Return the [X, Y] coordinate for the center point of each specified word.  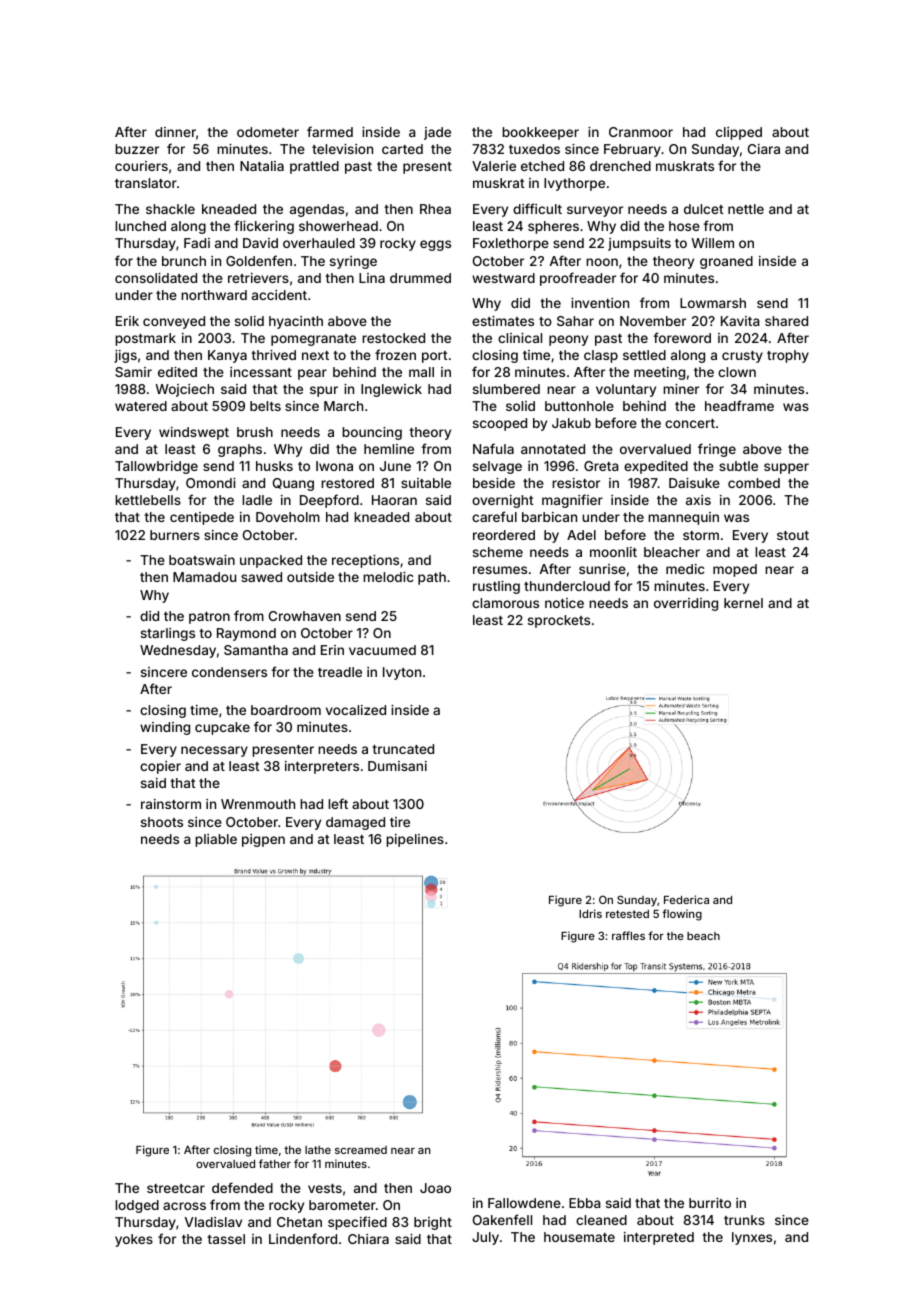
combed [754, 483]
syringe [353, 262]
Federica [686, 899]
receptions [365, 561]
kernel [743, 603]
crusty [742, 357]
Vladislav [213, 1222]
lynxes [752, 1238]
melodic [388, 577]
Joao [435, 1188]
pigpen [263, 840]
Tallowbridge [156, 467]
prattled [314, 167]
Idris [590, 913]
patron [209, 618]
